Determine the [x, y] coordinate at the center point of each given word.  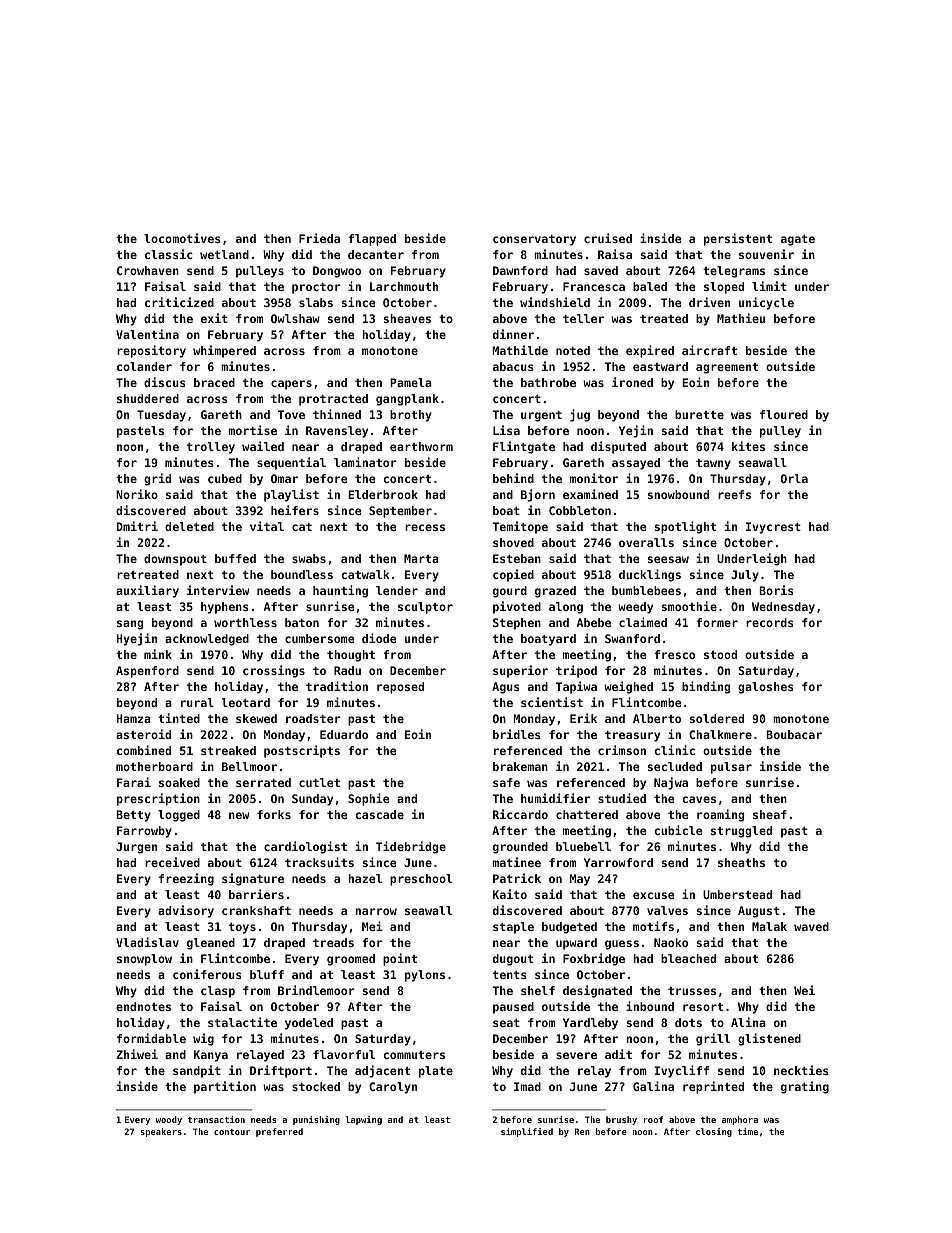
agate [798, 240]
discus [165, 382]
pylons [425, 976]
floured [784, 414]
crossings [274, 671]
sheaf [770, 814]
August [759, 912]
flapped [372, 240]
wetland [224, 254]
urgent [541, 416]
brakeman [520, 766]
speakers [161, 1132]
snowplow [144, 960]
